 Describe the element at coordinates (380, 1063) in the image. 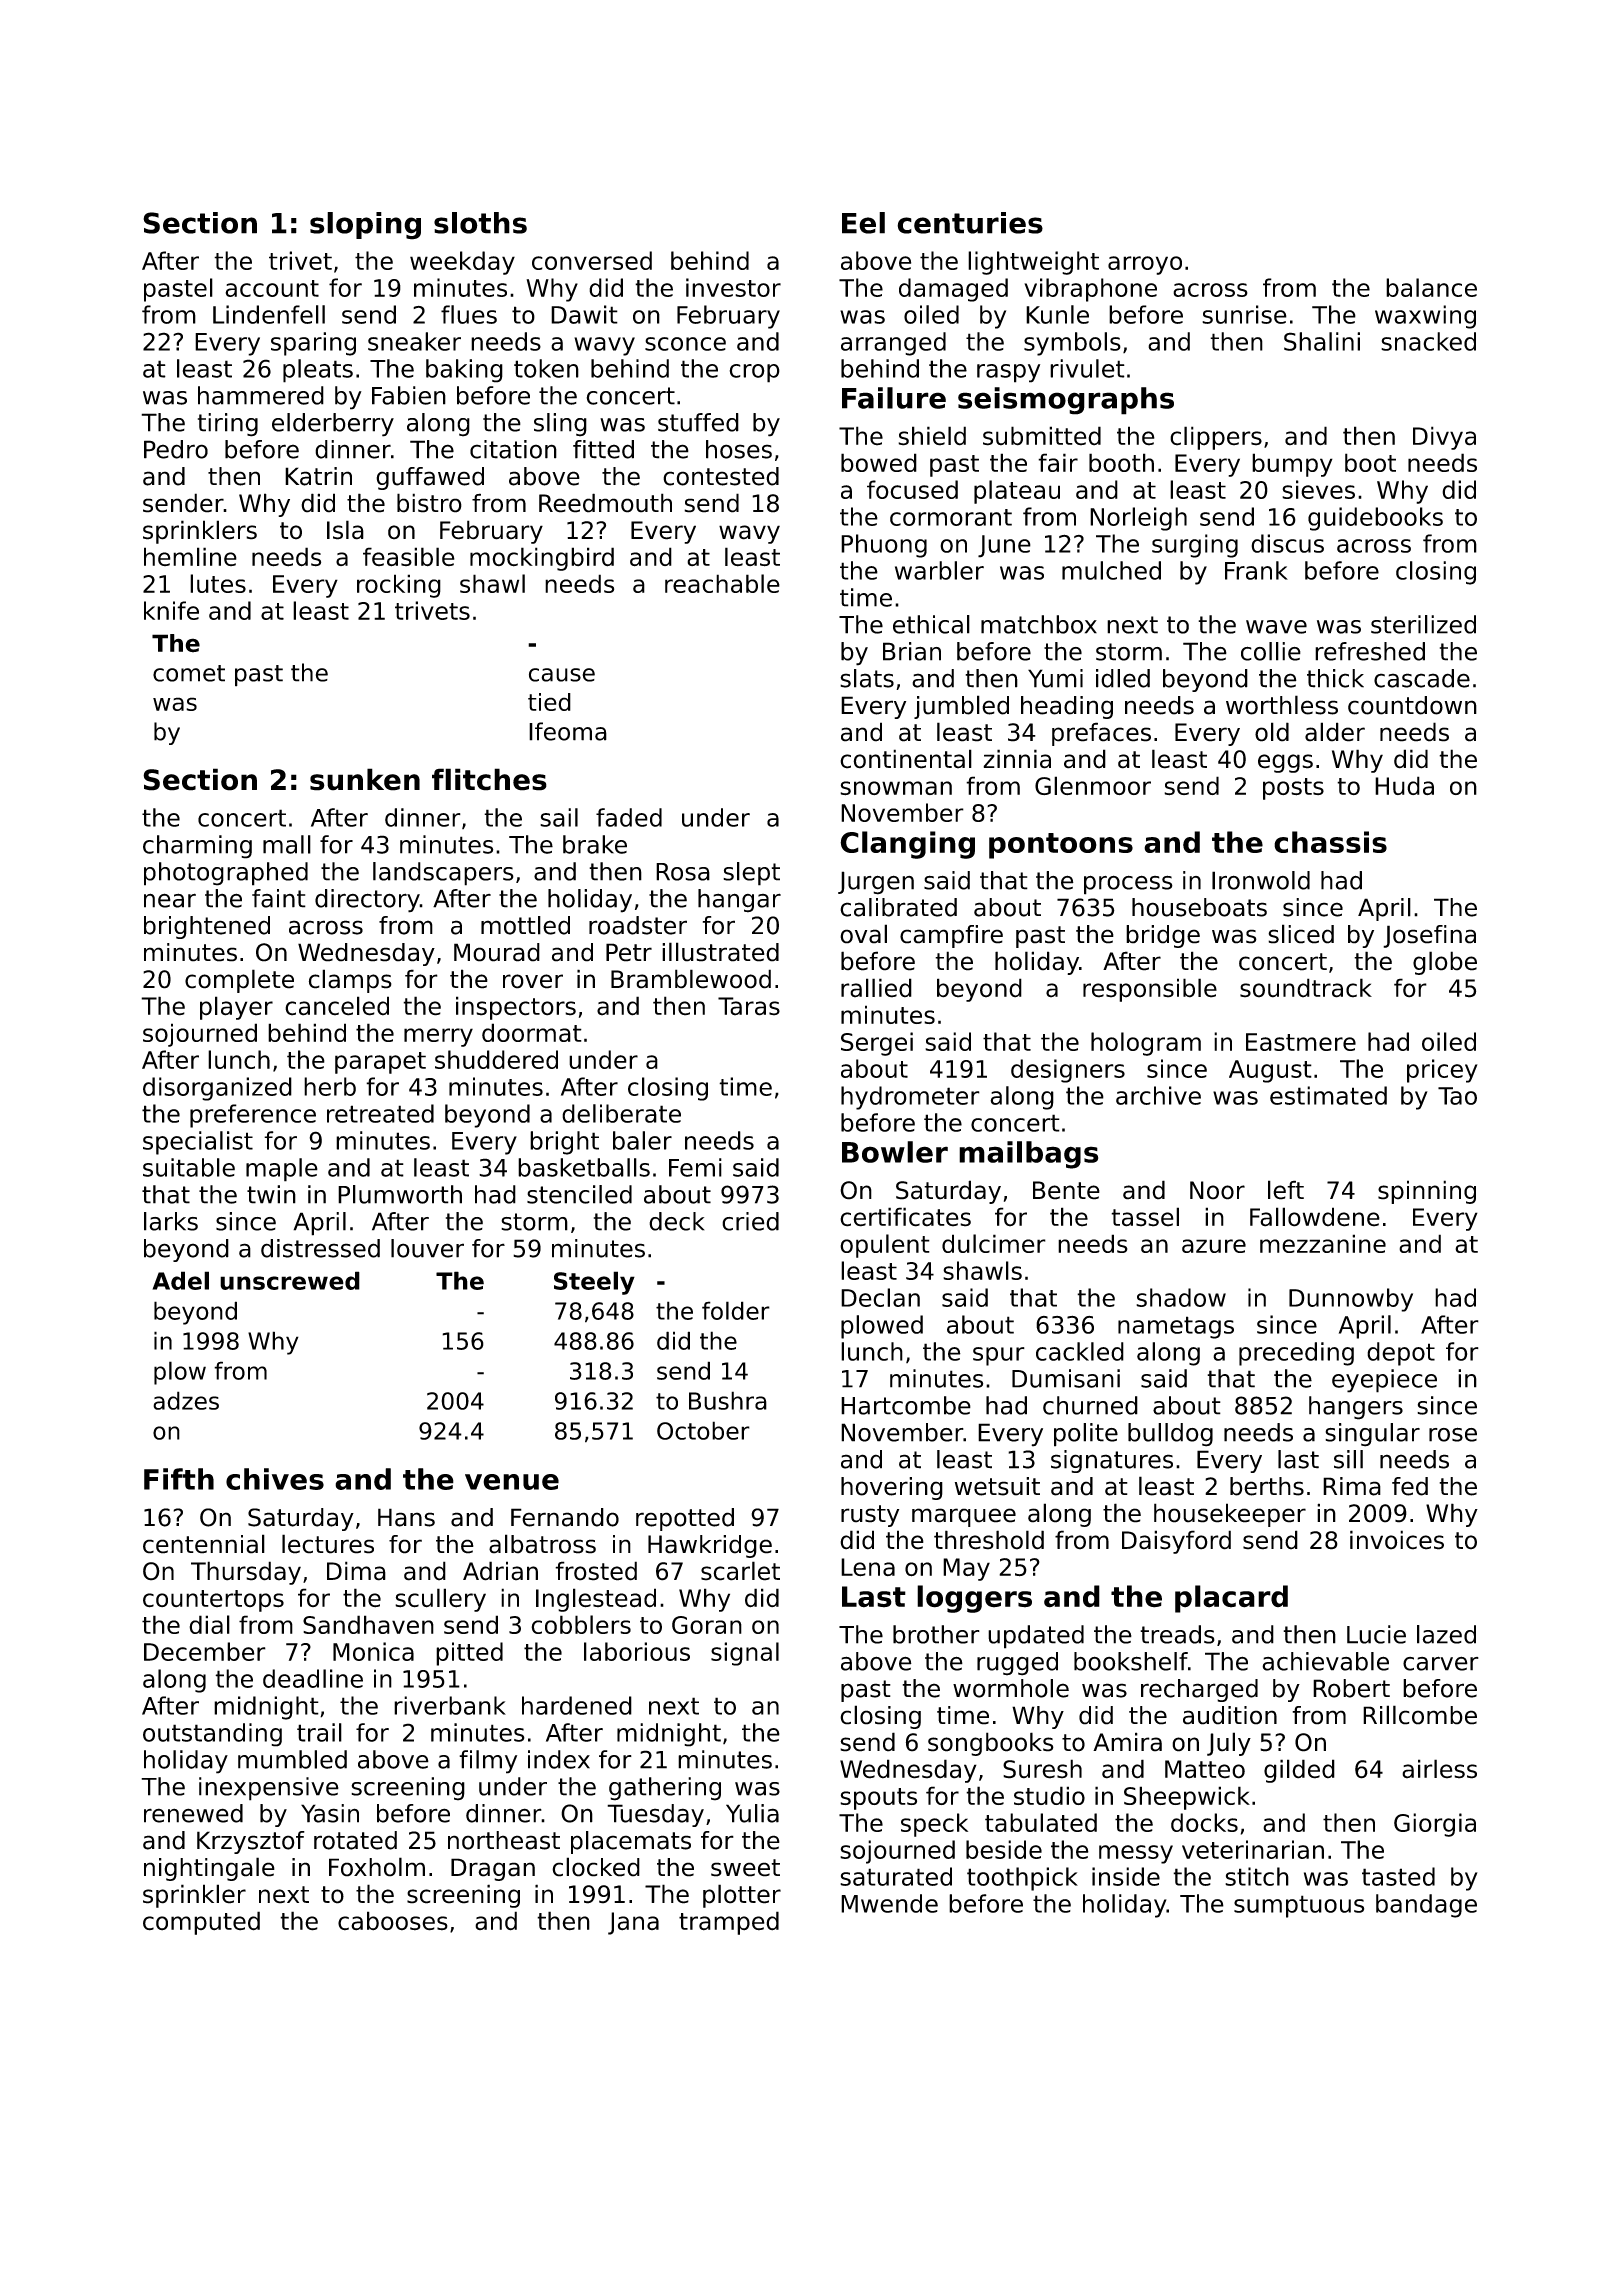

I see `parapet` at that location.
